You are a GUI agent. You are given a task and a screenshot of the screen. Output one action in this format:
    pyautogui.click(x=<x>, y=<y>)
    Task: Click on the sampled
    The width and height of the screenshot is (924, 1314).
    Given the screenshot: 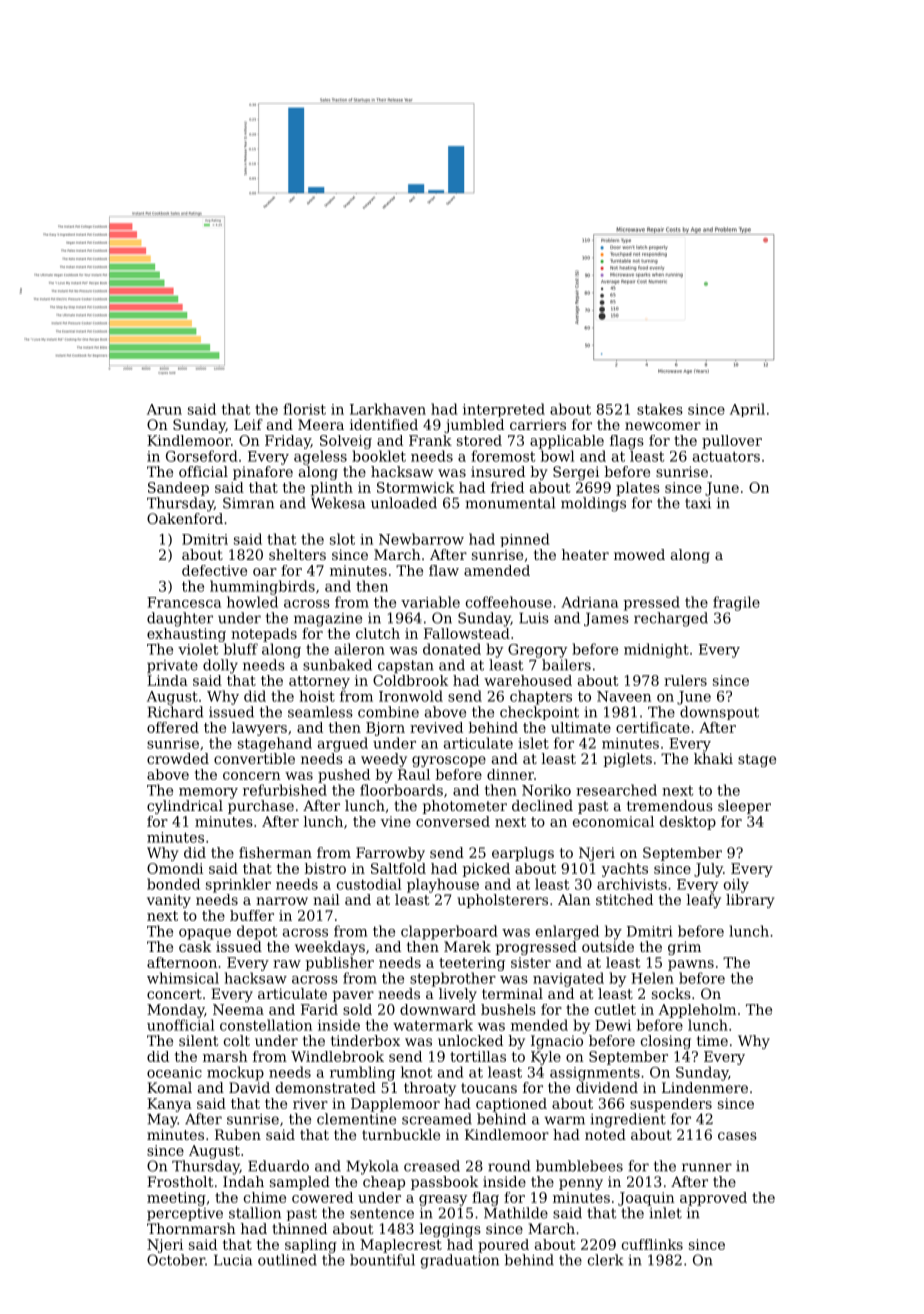 What is the action you would take?
    pyautogui.click(x=300, y=1183)
